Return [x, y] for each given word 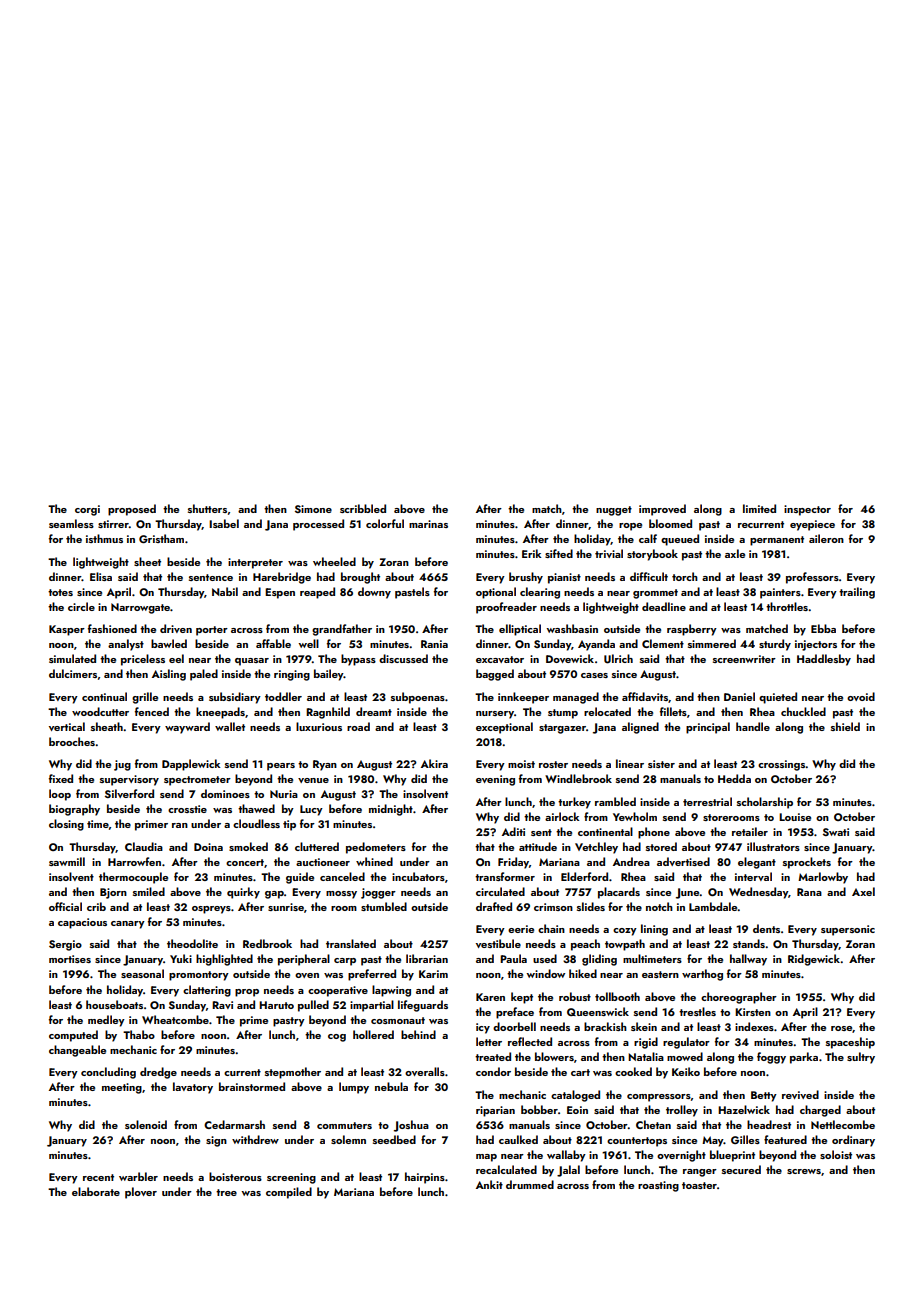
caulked [518, 1139]
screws [804, 1171]
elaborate [96, 1191]
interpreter [255, 563]
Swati [836, 832]
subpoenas [418, 698]
